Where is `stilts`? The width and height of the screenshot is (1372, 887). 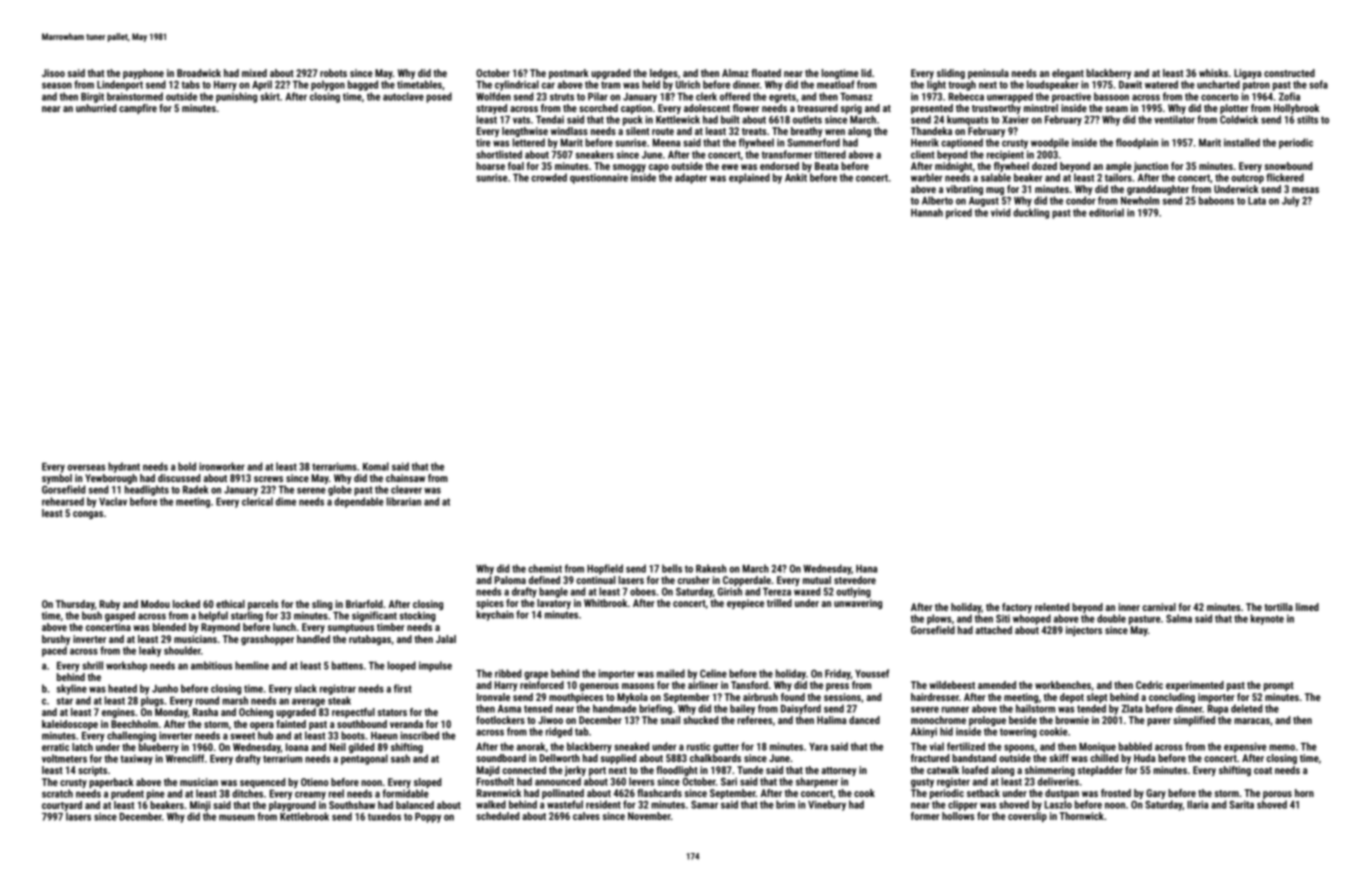
stilts is located at coordinates (1307, 119).
